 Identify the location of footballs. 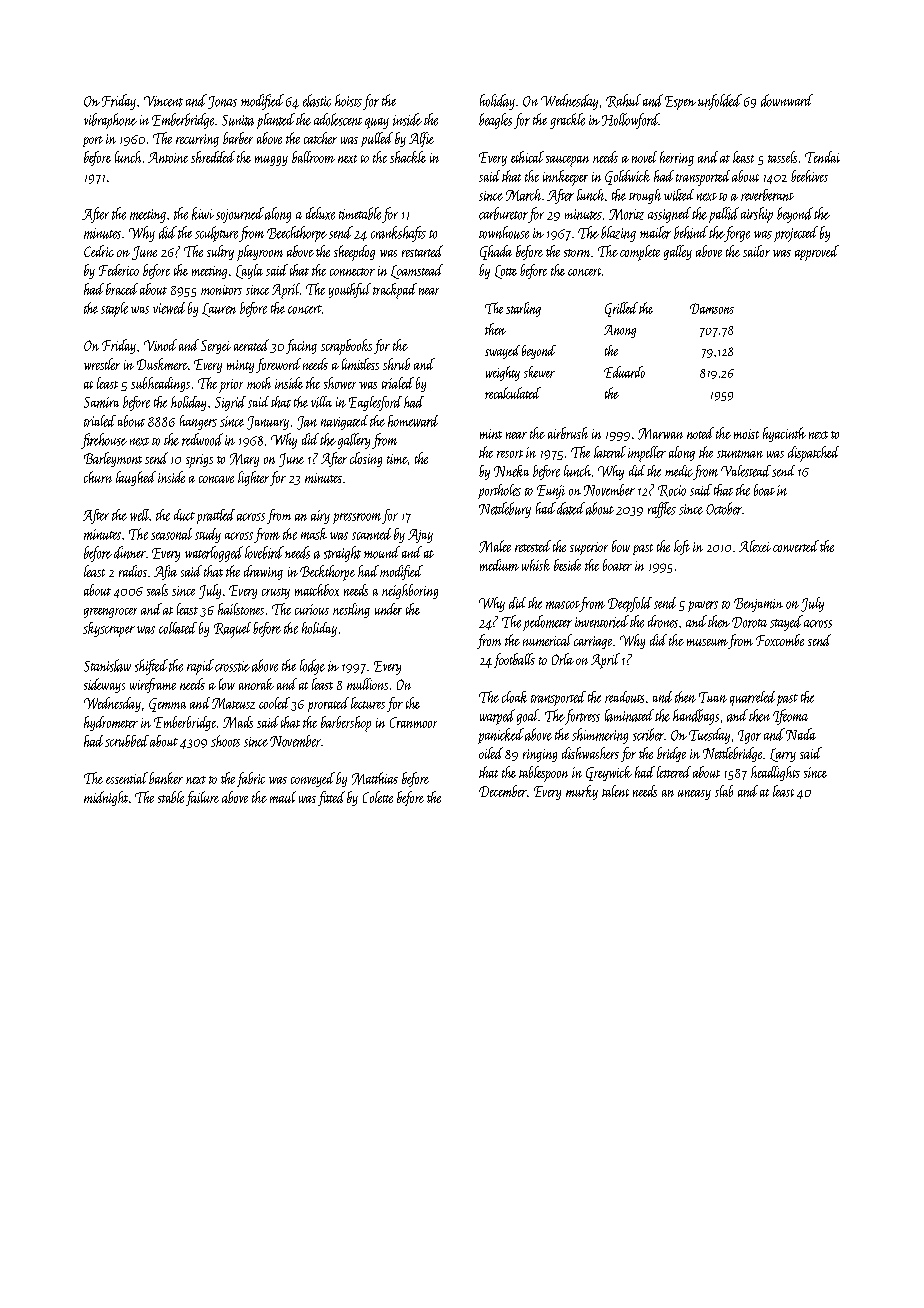
(514, 660).
